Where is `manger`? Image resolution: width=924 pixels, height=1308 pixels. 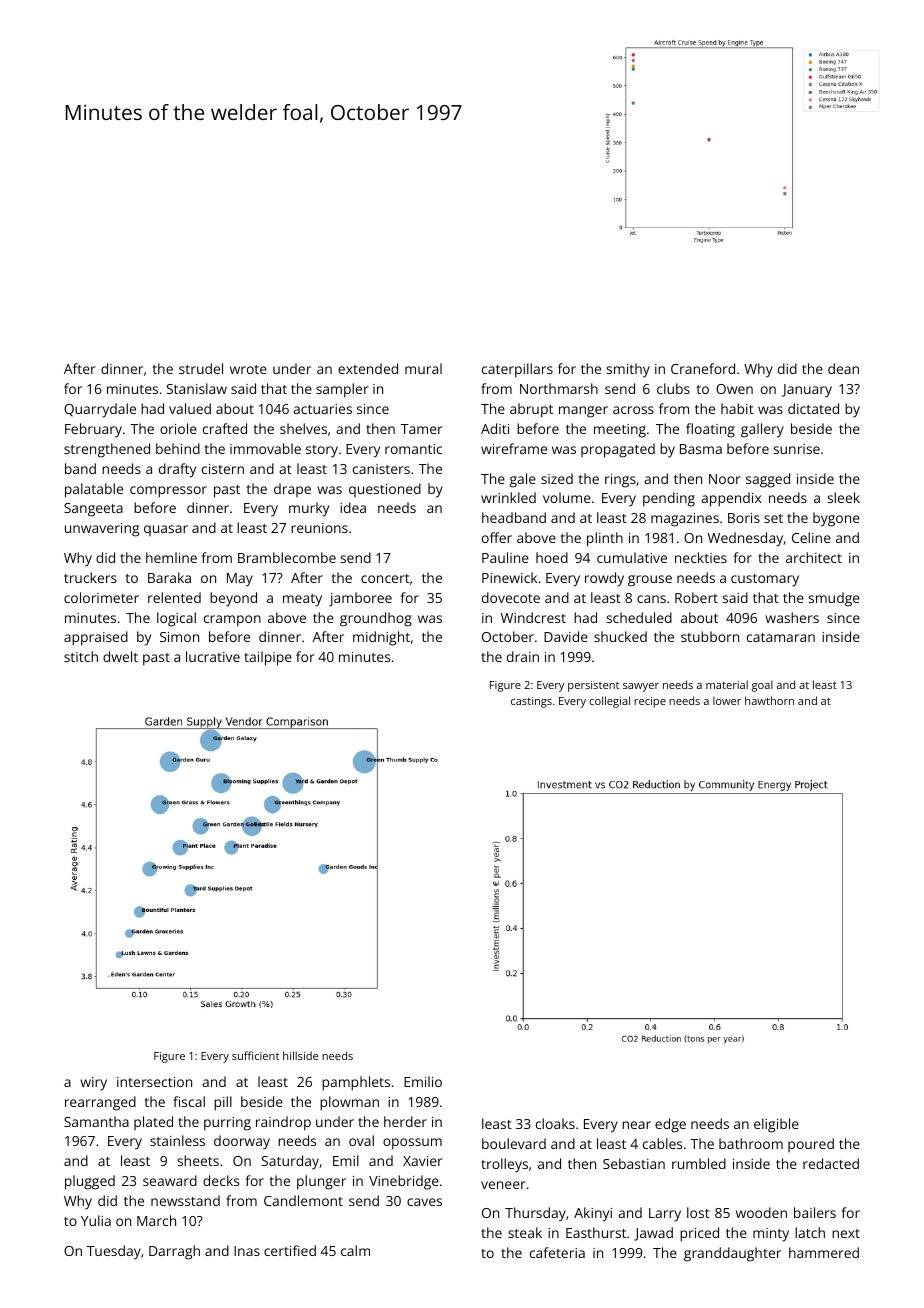
manger is located at coordinates (583, 412).
